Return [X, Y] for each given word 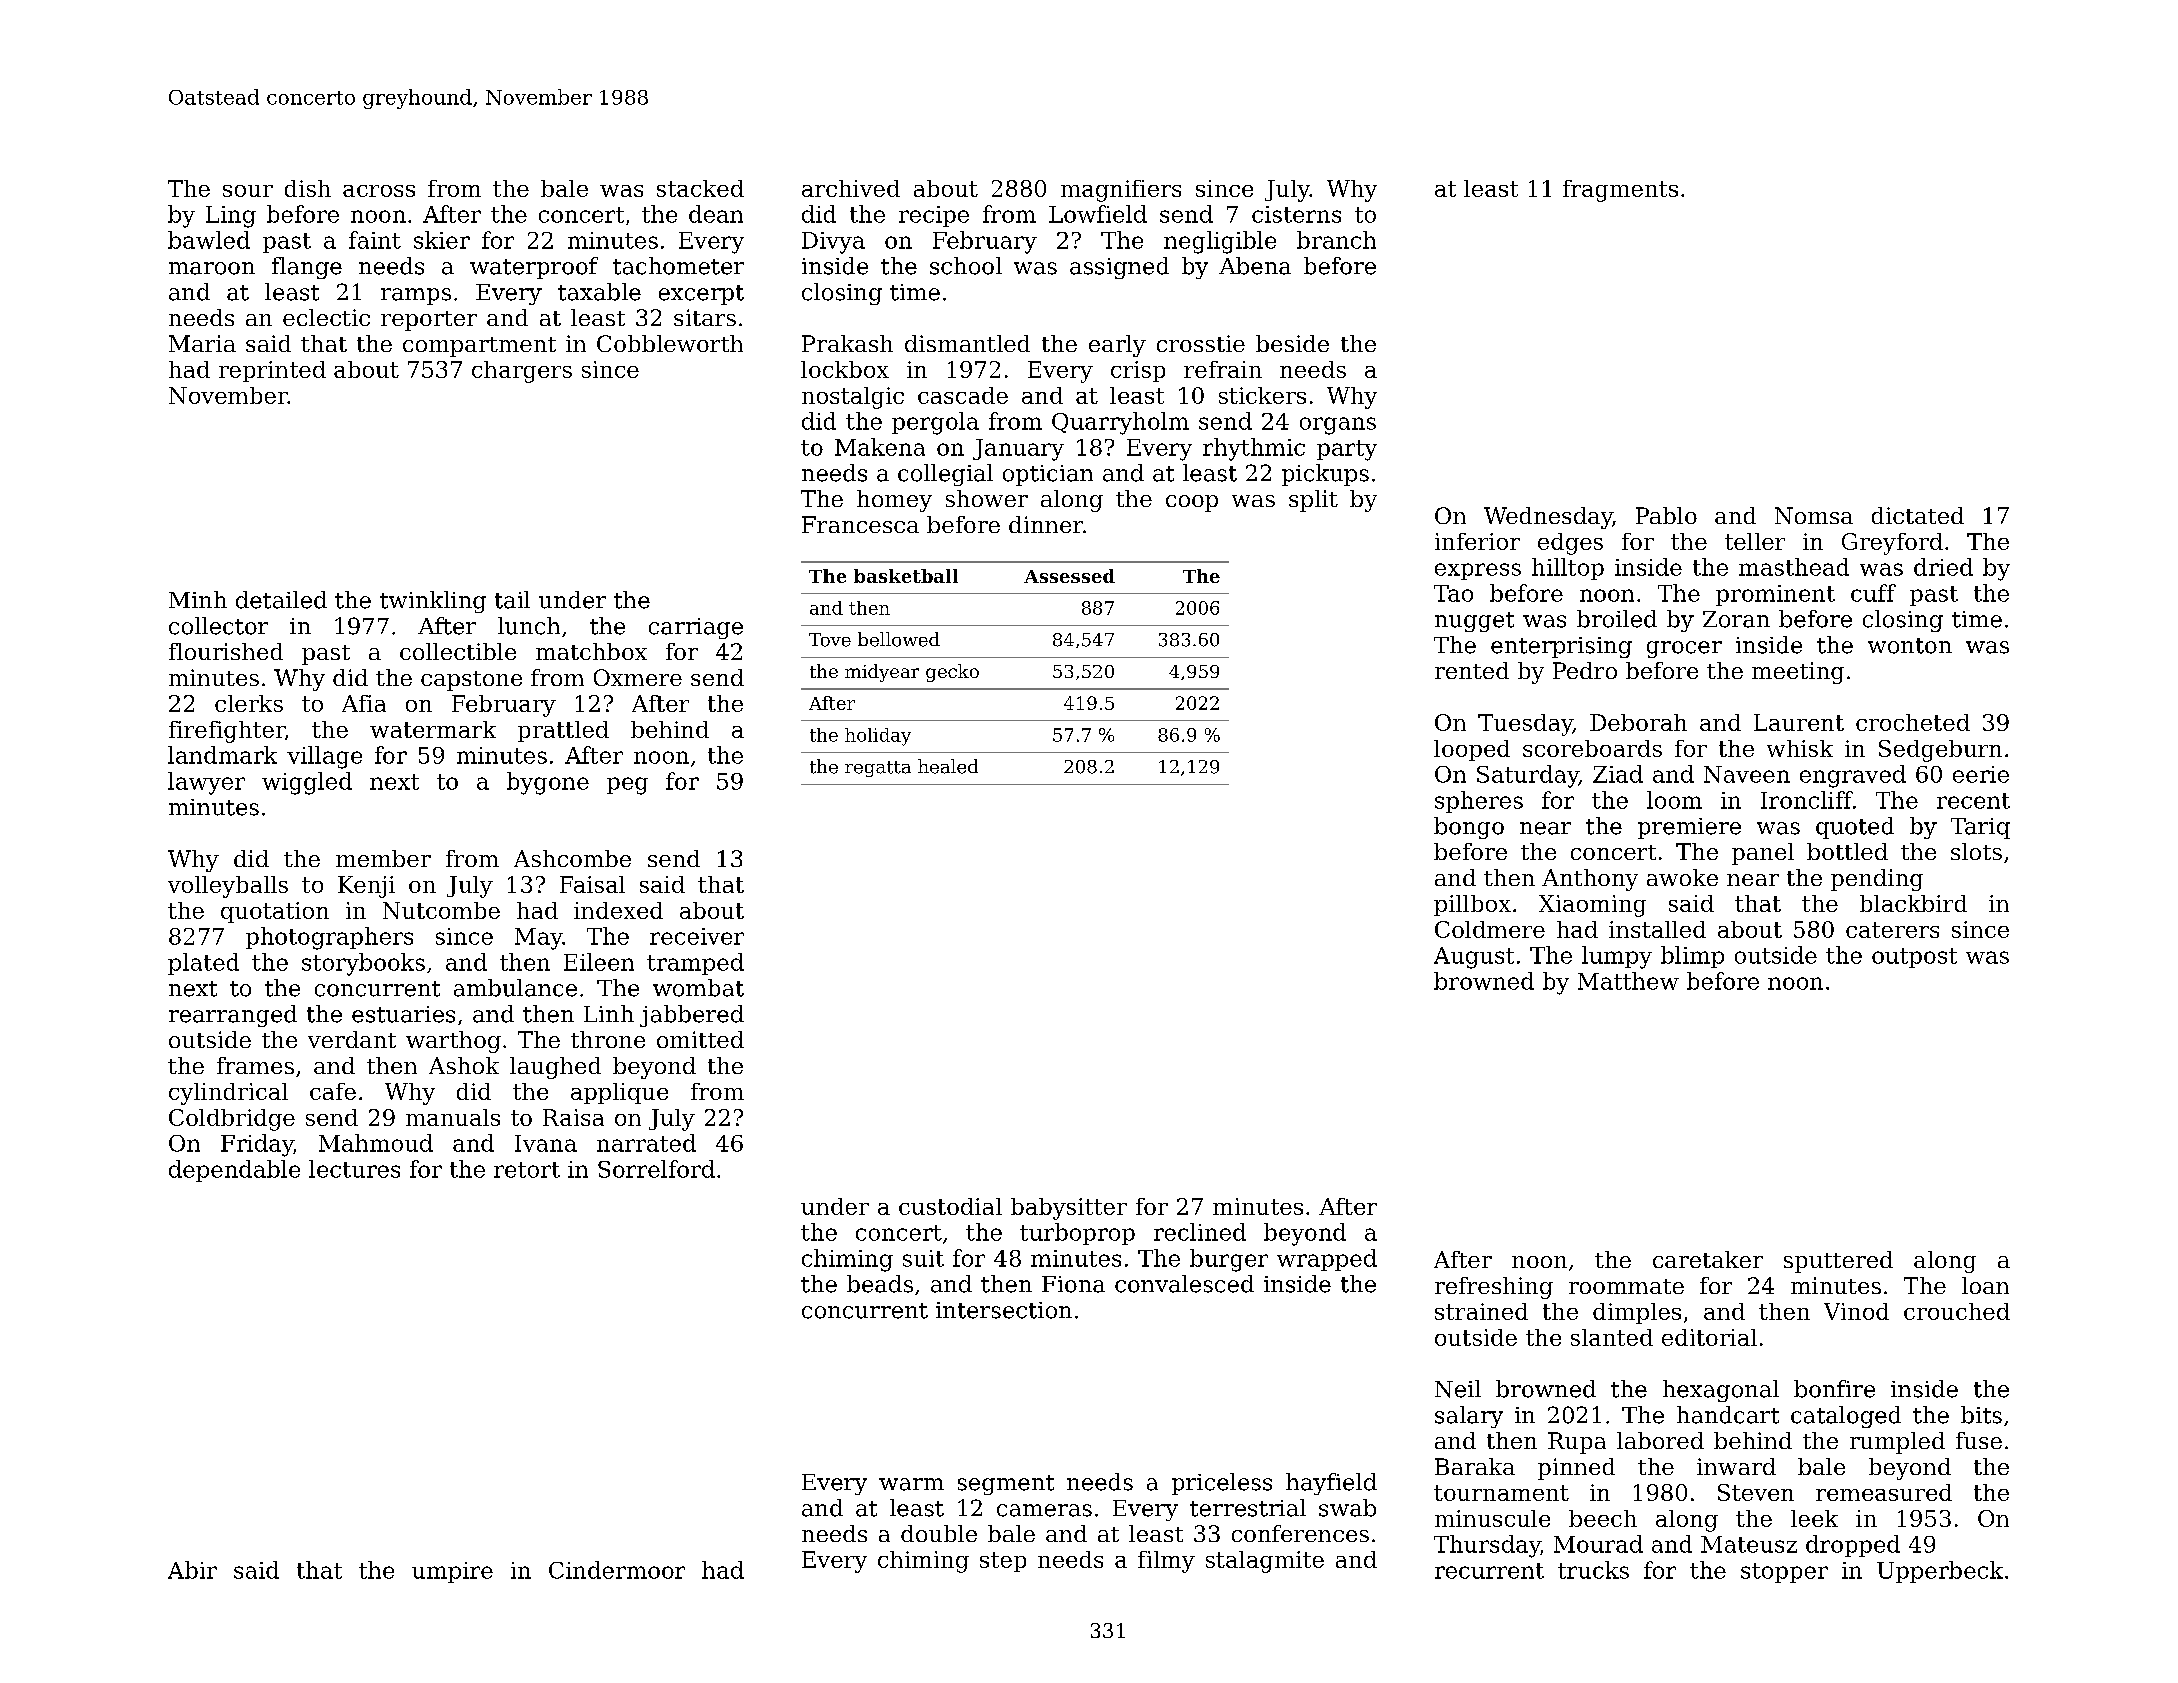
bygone [548, 783]
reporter [429, 321]
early [1117, 346]
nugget [1474, 622]
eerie [1981, 774]
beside [1292, 343]
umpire [452, 1572]
